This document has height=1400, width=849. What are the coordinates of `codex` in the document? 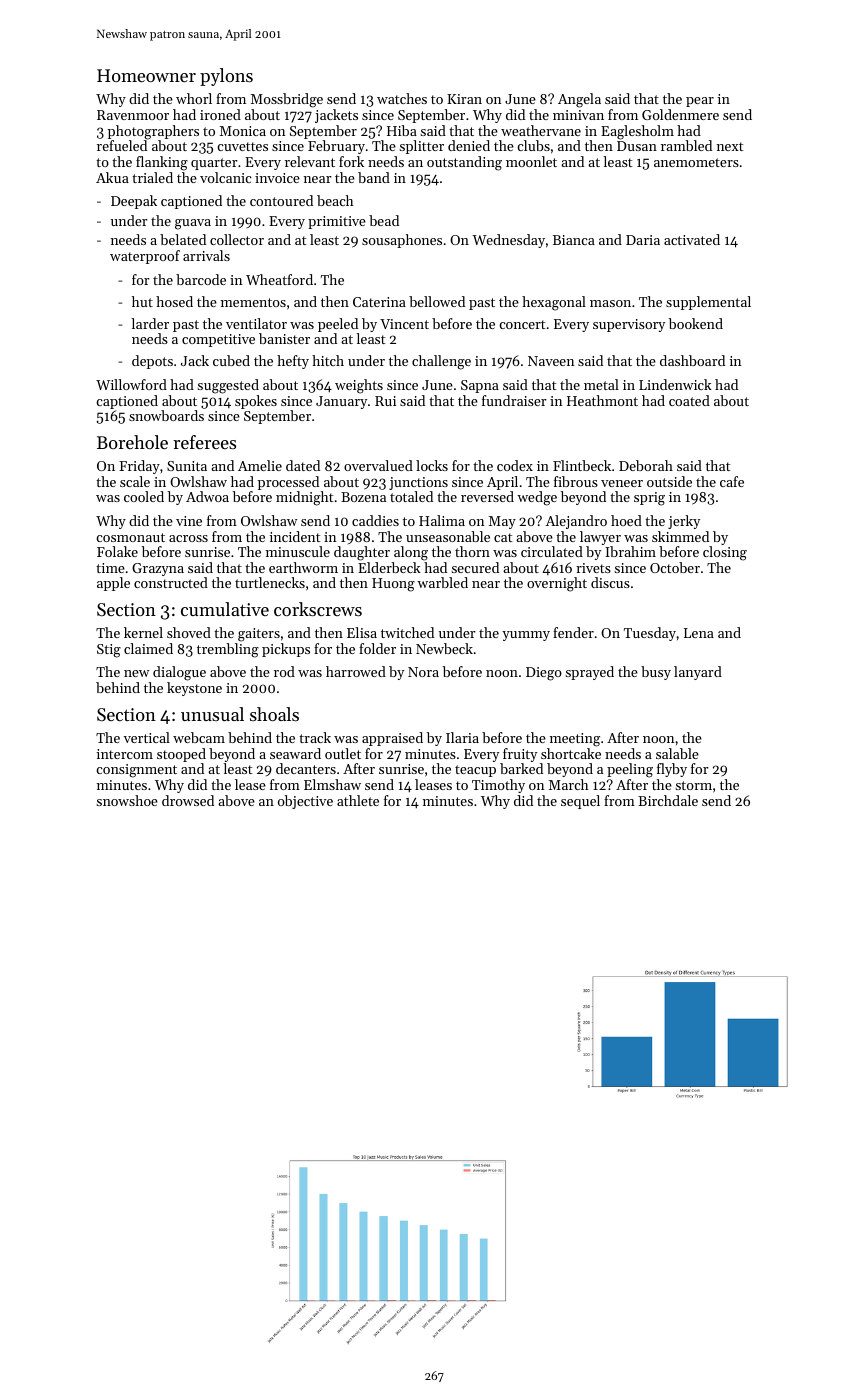 It's located at (515, 465).
